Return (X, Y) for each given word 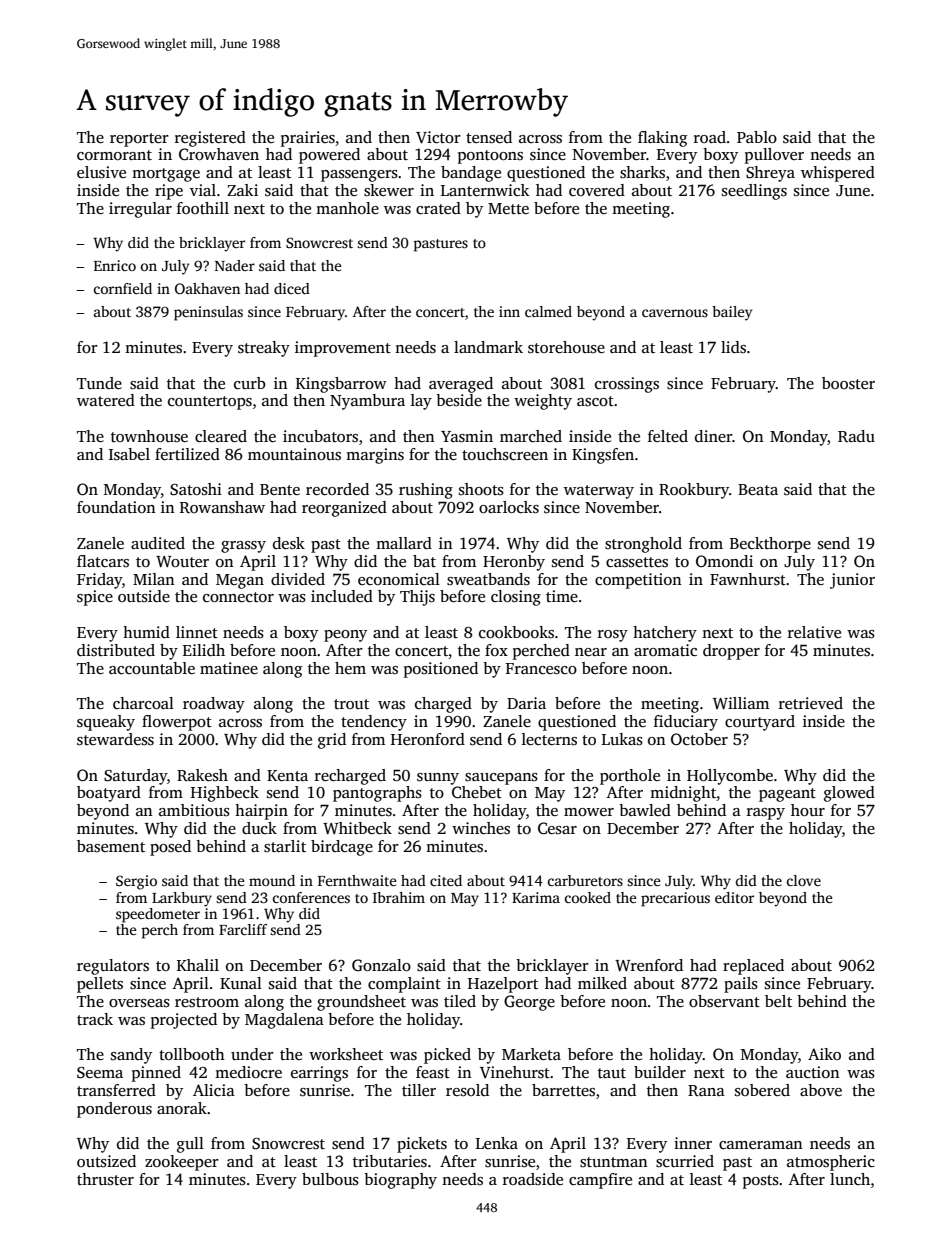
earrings (319, 1074)
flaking (662, 139)
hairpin (261, 812)
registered (210, 139)
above (821, 1090)
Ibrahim (399, 897)
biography (400, 1181)
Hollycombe (730, 777)
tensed (489, 137)
